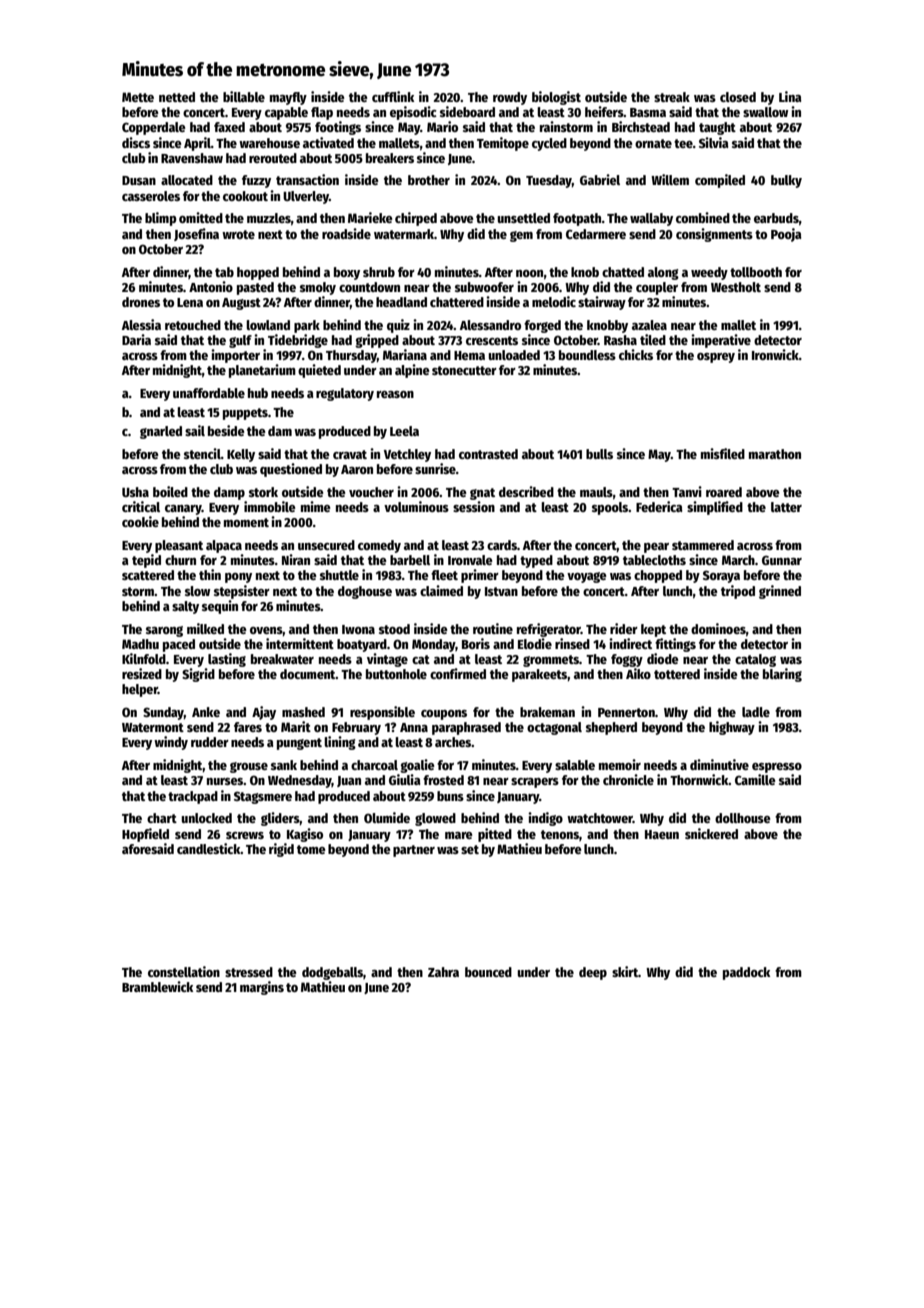 The image size is (924, 1308). I want to click on cookout, so click(245, 196).
